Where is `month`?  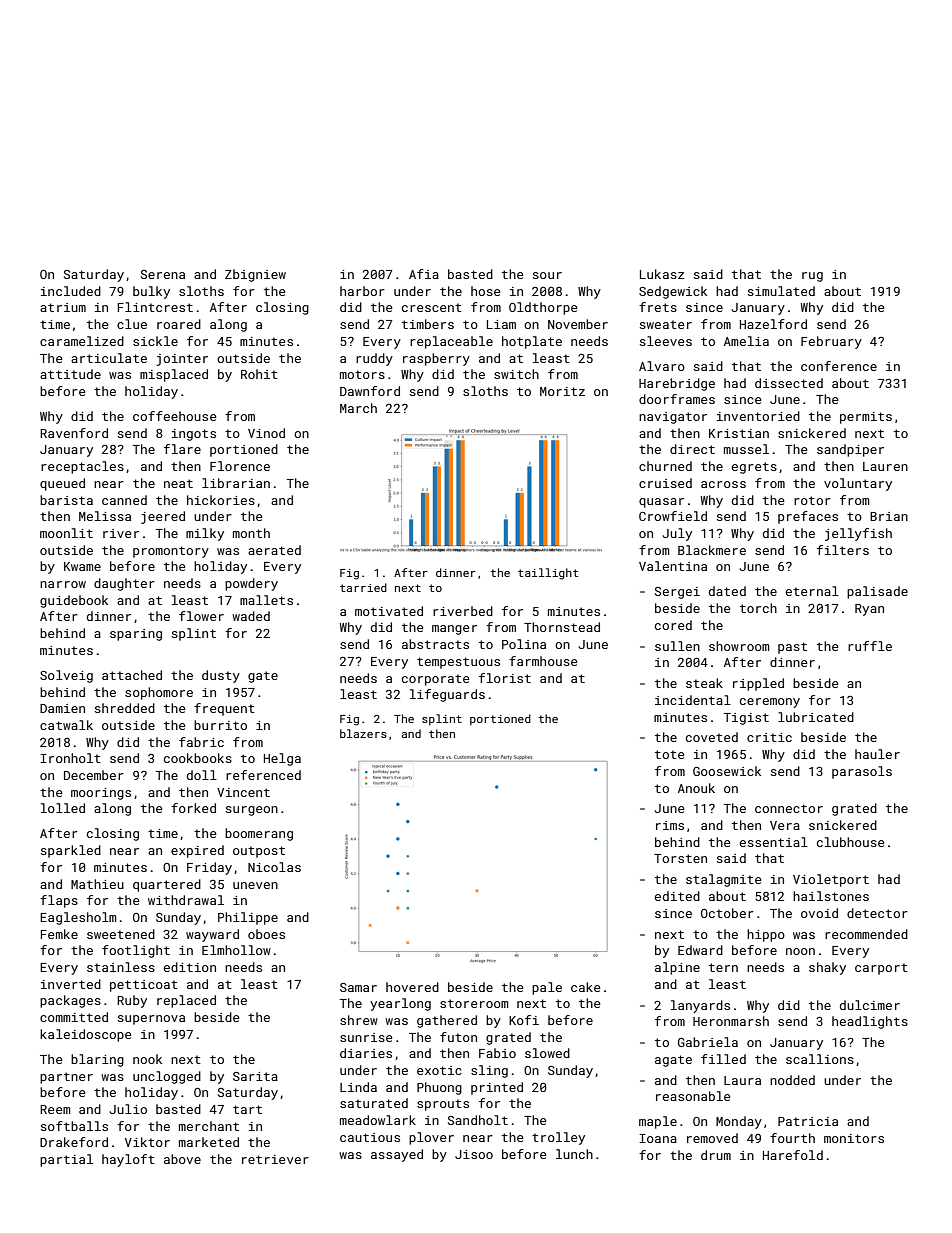
month is located at coordinates (251, 533).
